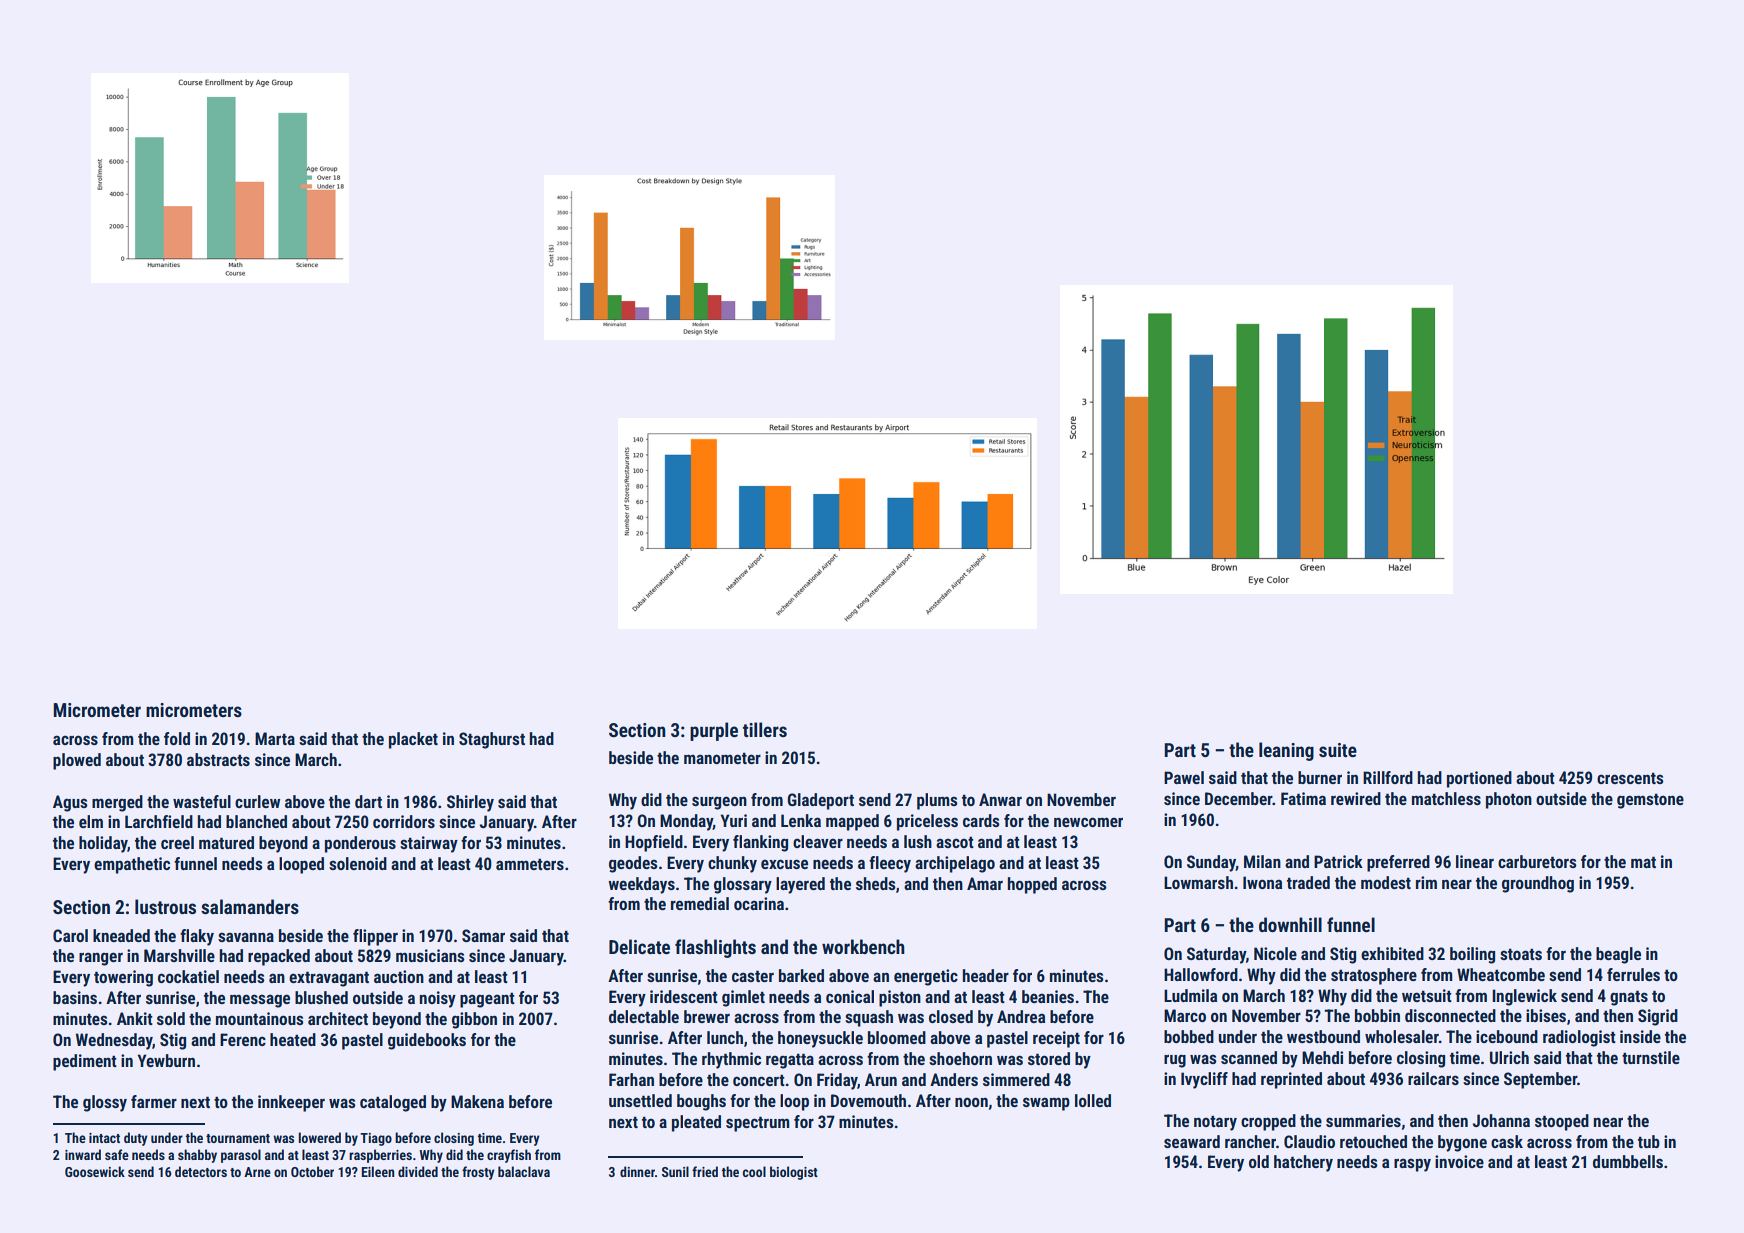  I want to click on hopped, so click(1032, 885).
